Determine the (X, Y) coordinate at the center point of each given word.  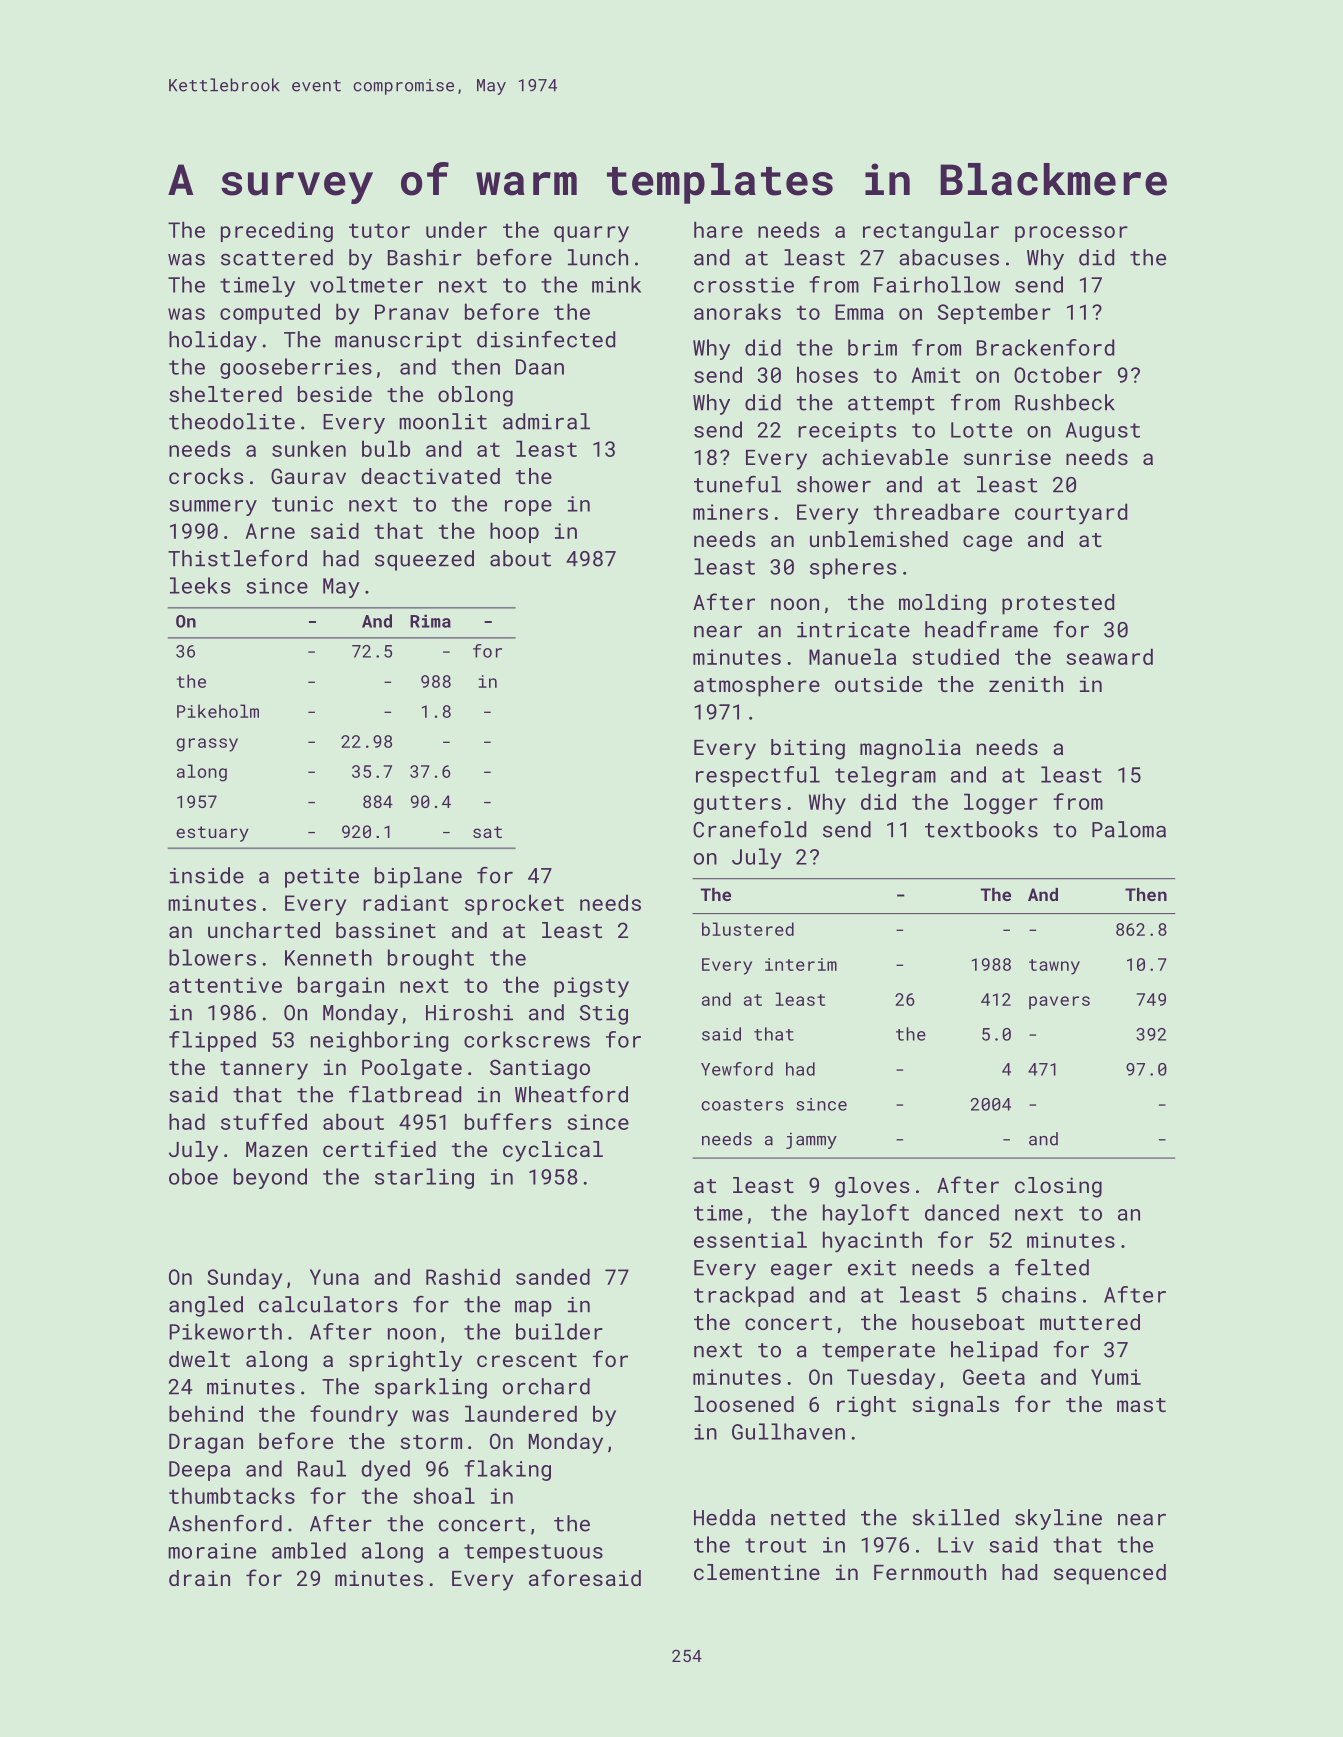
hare (718, 229)
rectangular (931, 231)
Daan (540, 367)
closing (1058, 1187)
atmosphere (757, 686)
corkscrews (527, 1039)
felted (1052, 1267)
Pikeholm (218, 711)
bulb (386, 448)
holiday (213, 341)
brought (431, 959)
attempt (891, 405)
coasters (742, 1105)
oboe (193, 1176)
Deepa (199, 1471)
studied (955, 656)
